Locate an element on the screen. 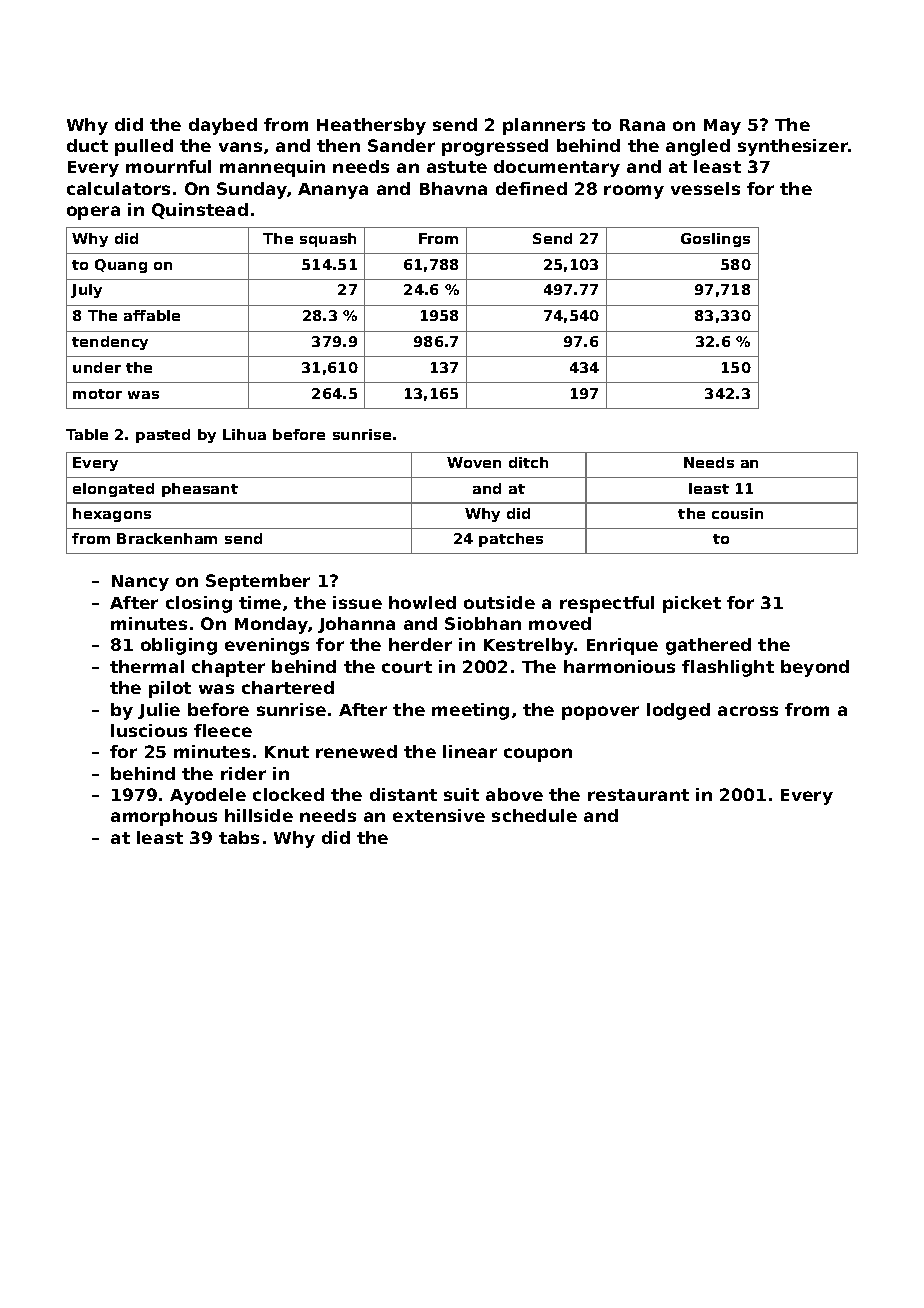 The width and height of the screenshot is (924, 1308). cousin is located at coordinates (737, 513).
